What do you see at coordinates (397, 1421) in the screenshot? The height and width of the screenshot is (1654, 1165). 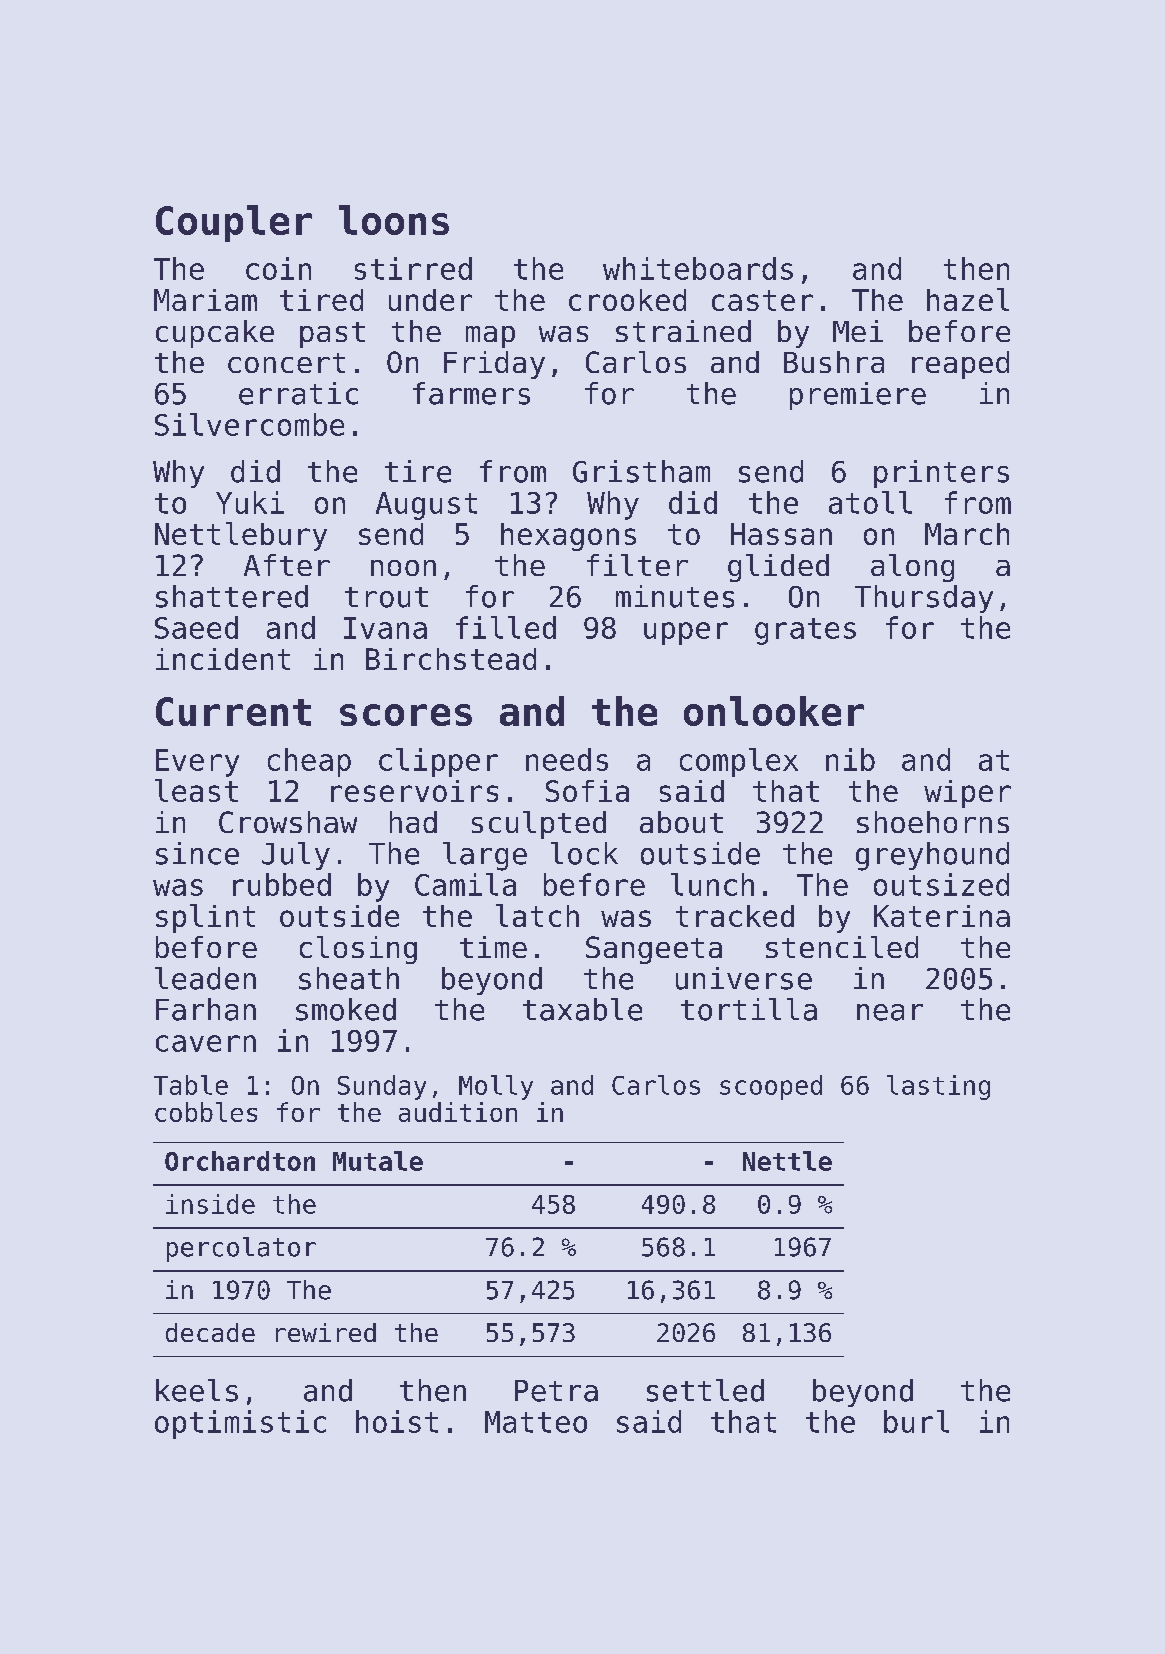 I see `hoist` at bounding box center [397, 1421].
